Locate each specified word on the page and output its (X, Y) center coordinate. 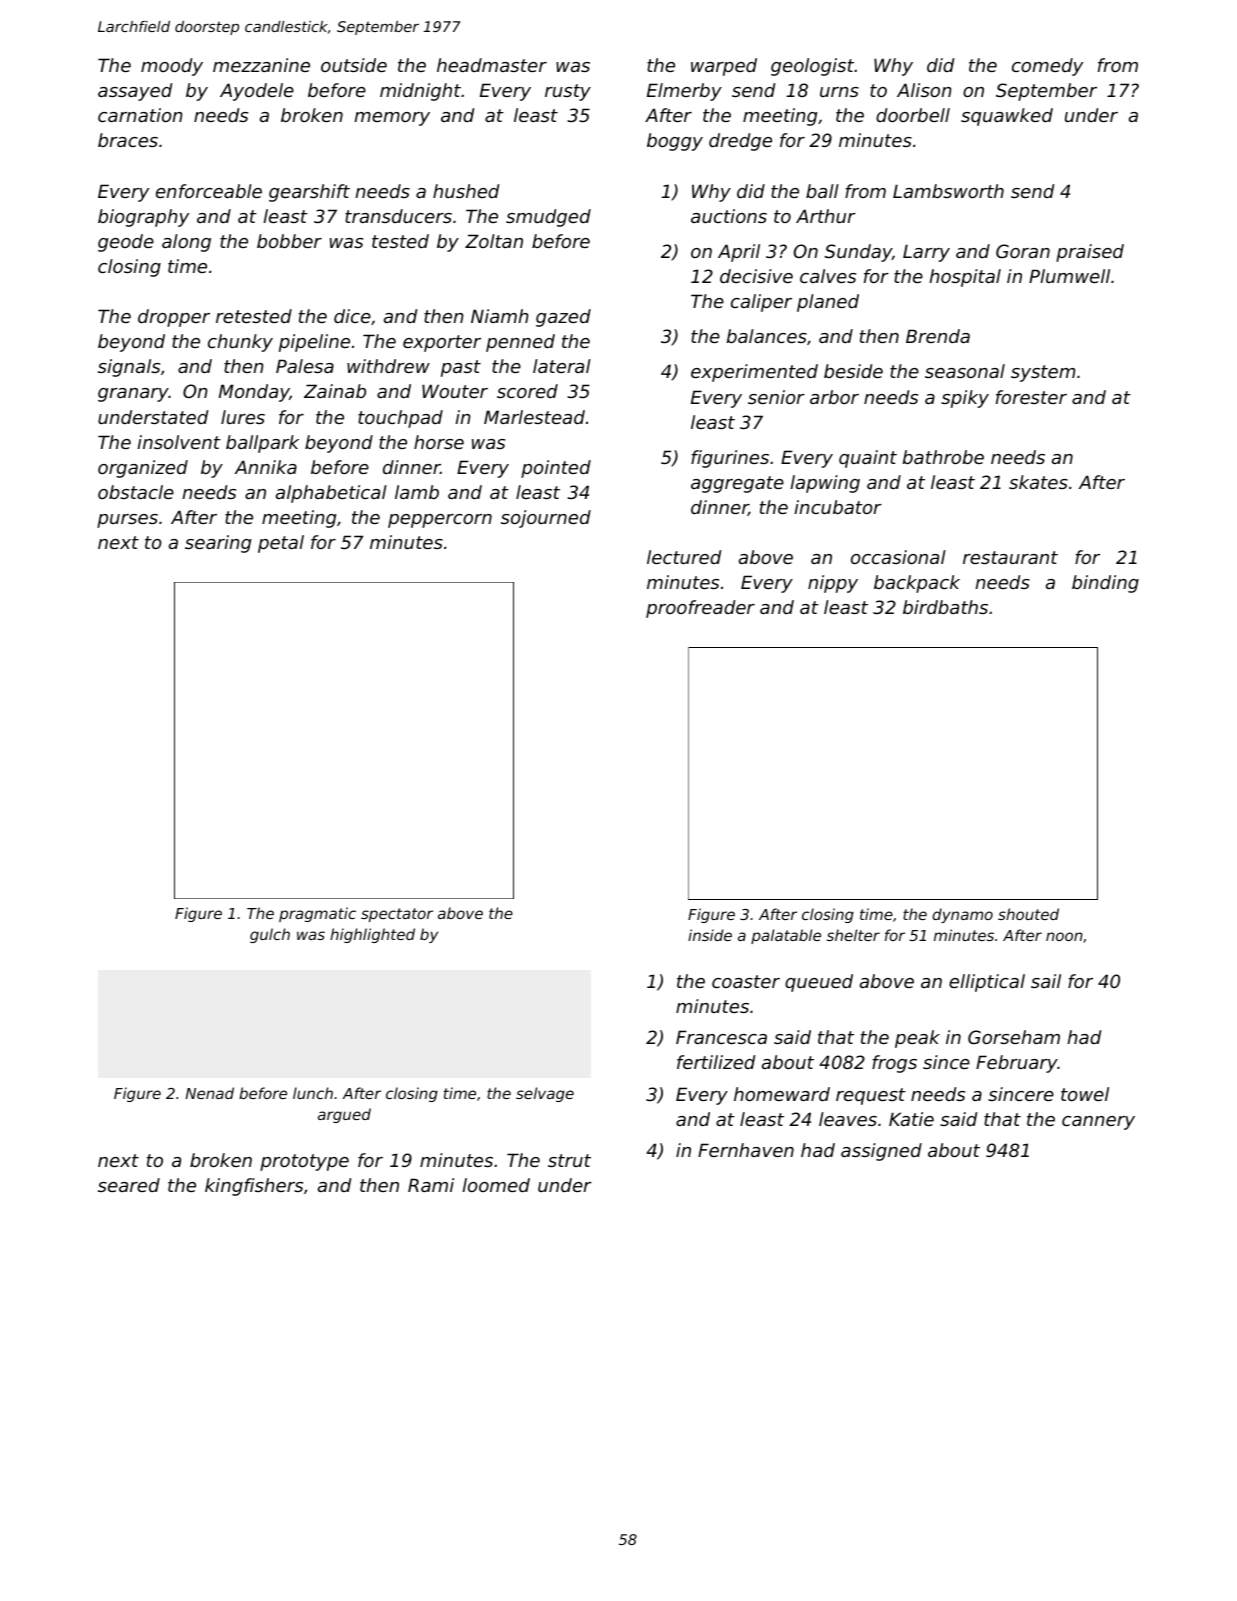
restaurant (1010, 557)
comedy (1047, 67)
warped (724, 67)
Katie (911, 1119)
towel (1085, 1094)
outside (354, 65)
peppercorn (440, 521)
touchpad (400, 419)
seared (129, 1185)
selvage (545, 1094)
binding (1105, 584)
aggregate (737, 484)
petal (281, 544)
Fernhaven (746, 1150)
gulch (270, 935)
